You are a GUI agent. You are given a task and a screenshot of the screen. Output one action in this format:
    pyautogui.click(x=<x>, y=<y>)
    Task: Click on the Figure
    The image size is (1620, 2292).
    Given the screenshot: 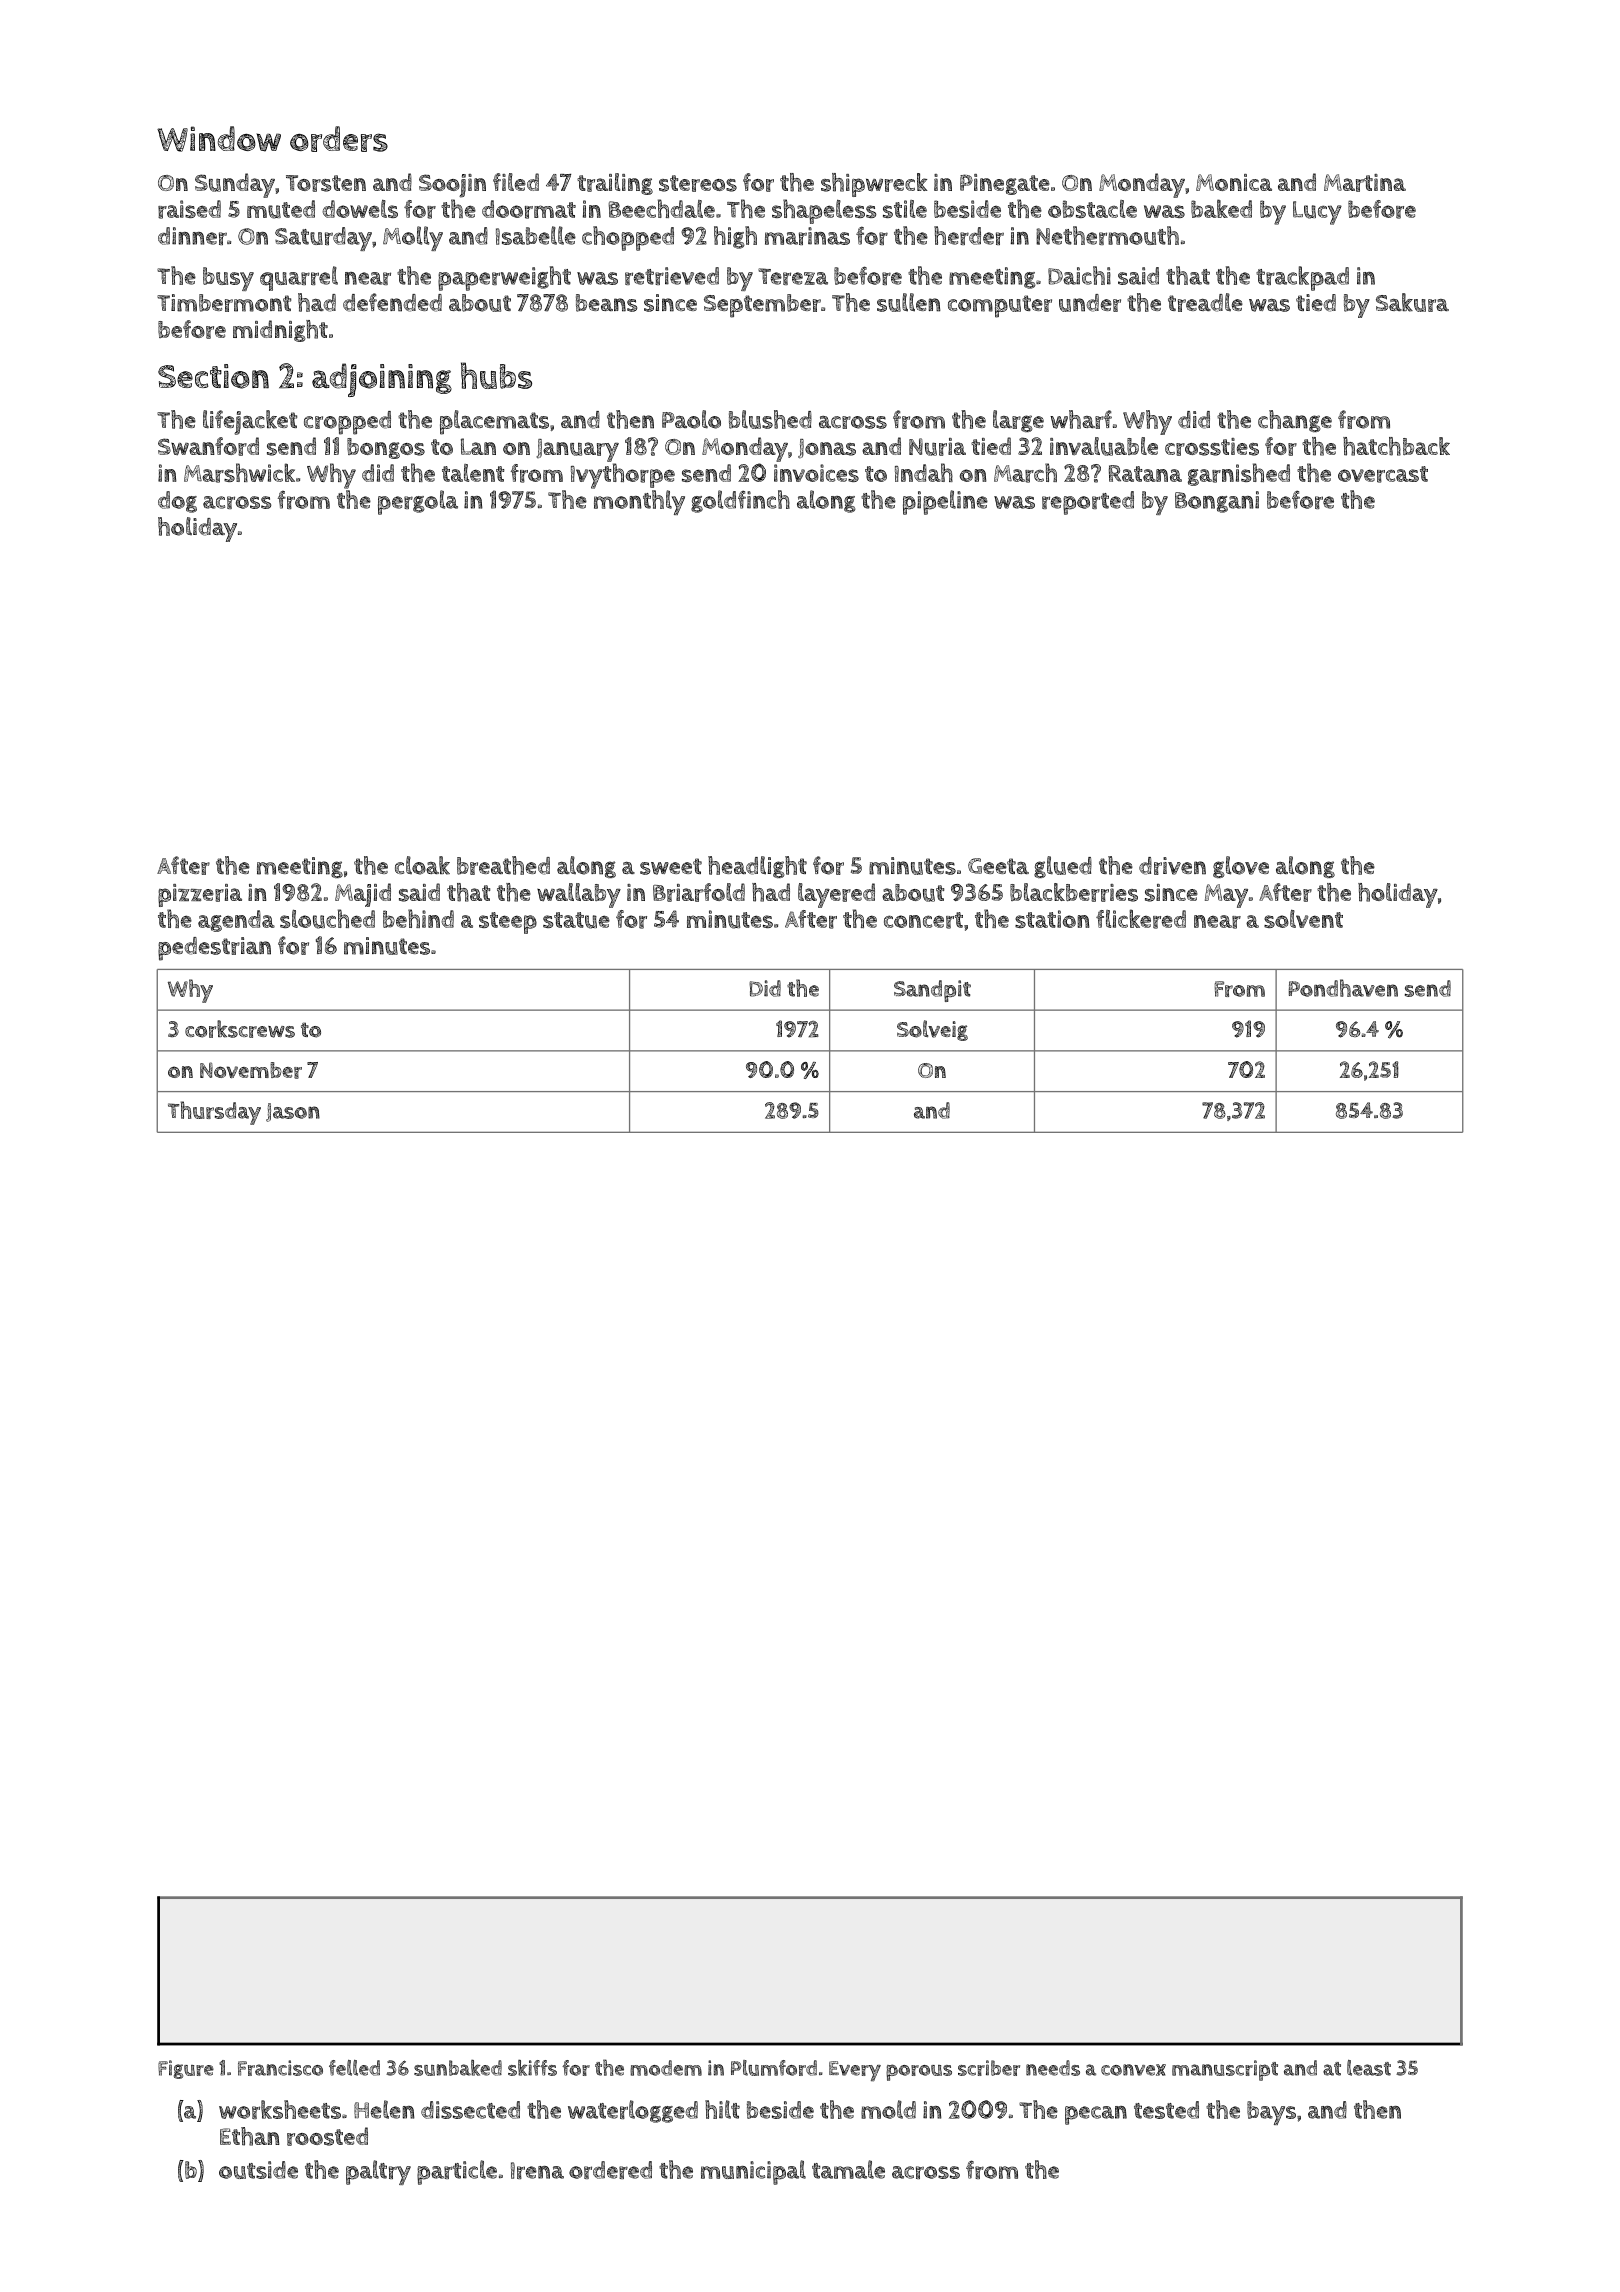 What is the action you would take?
    pyautogui.click(x=186, y=2069)
